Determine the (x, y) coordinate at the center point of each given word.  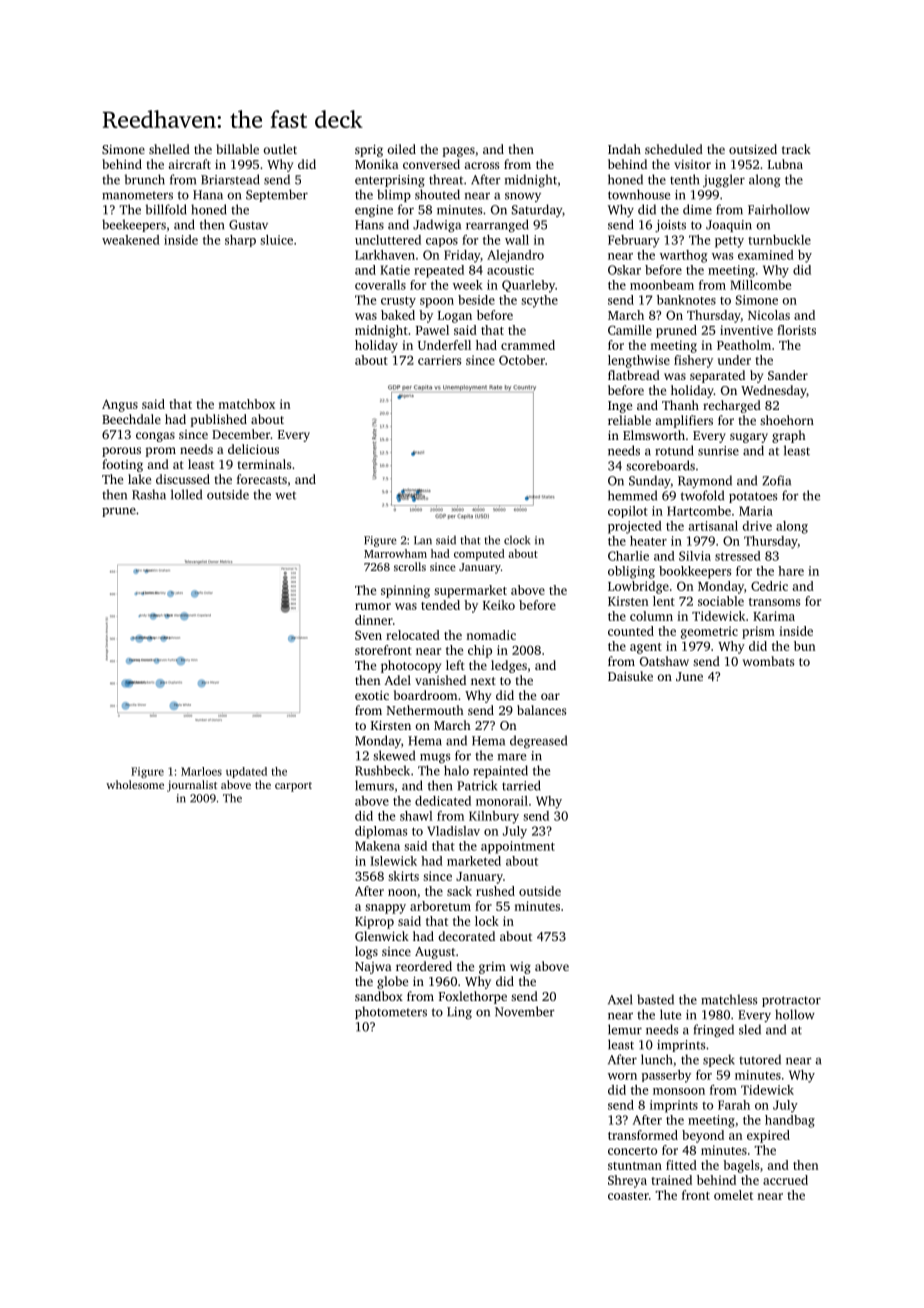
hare (791, 571)
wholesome (135, 784)
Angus (120, 405)
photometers (391, 1012)
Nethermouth (425, 710)
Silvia (695, 556)
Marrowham (395, 553)
